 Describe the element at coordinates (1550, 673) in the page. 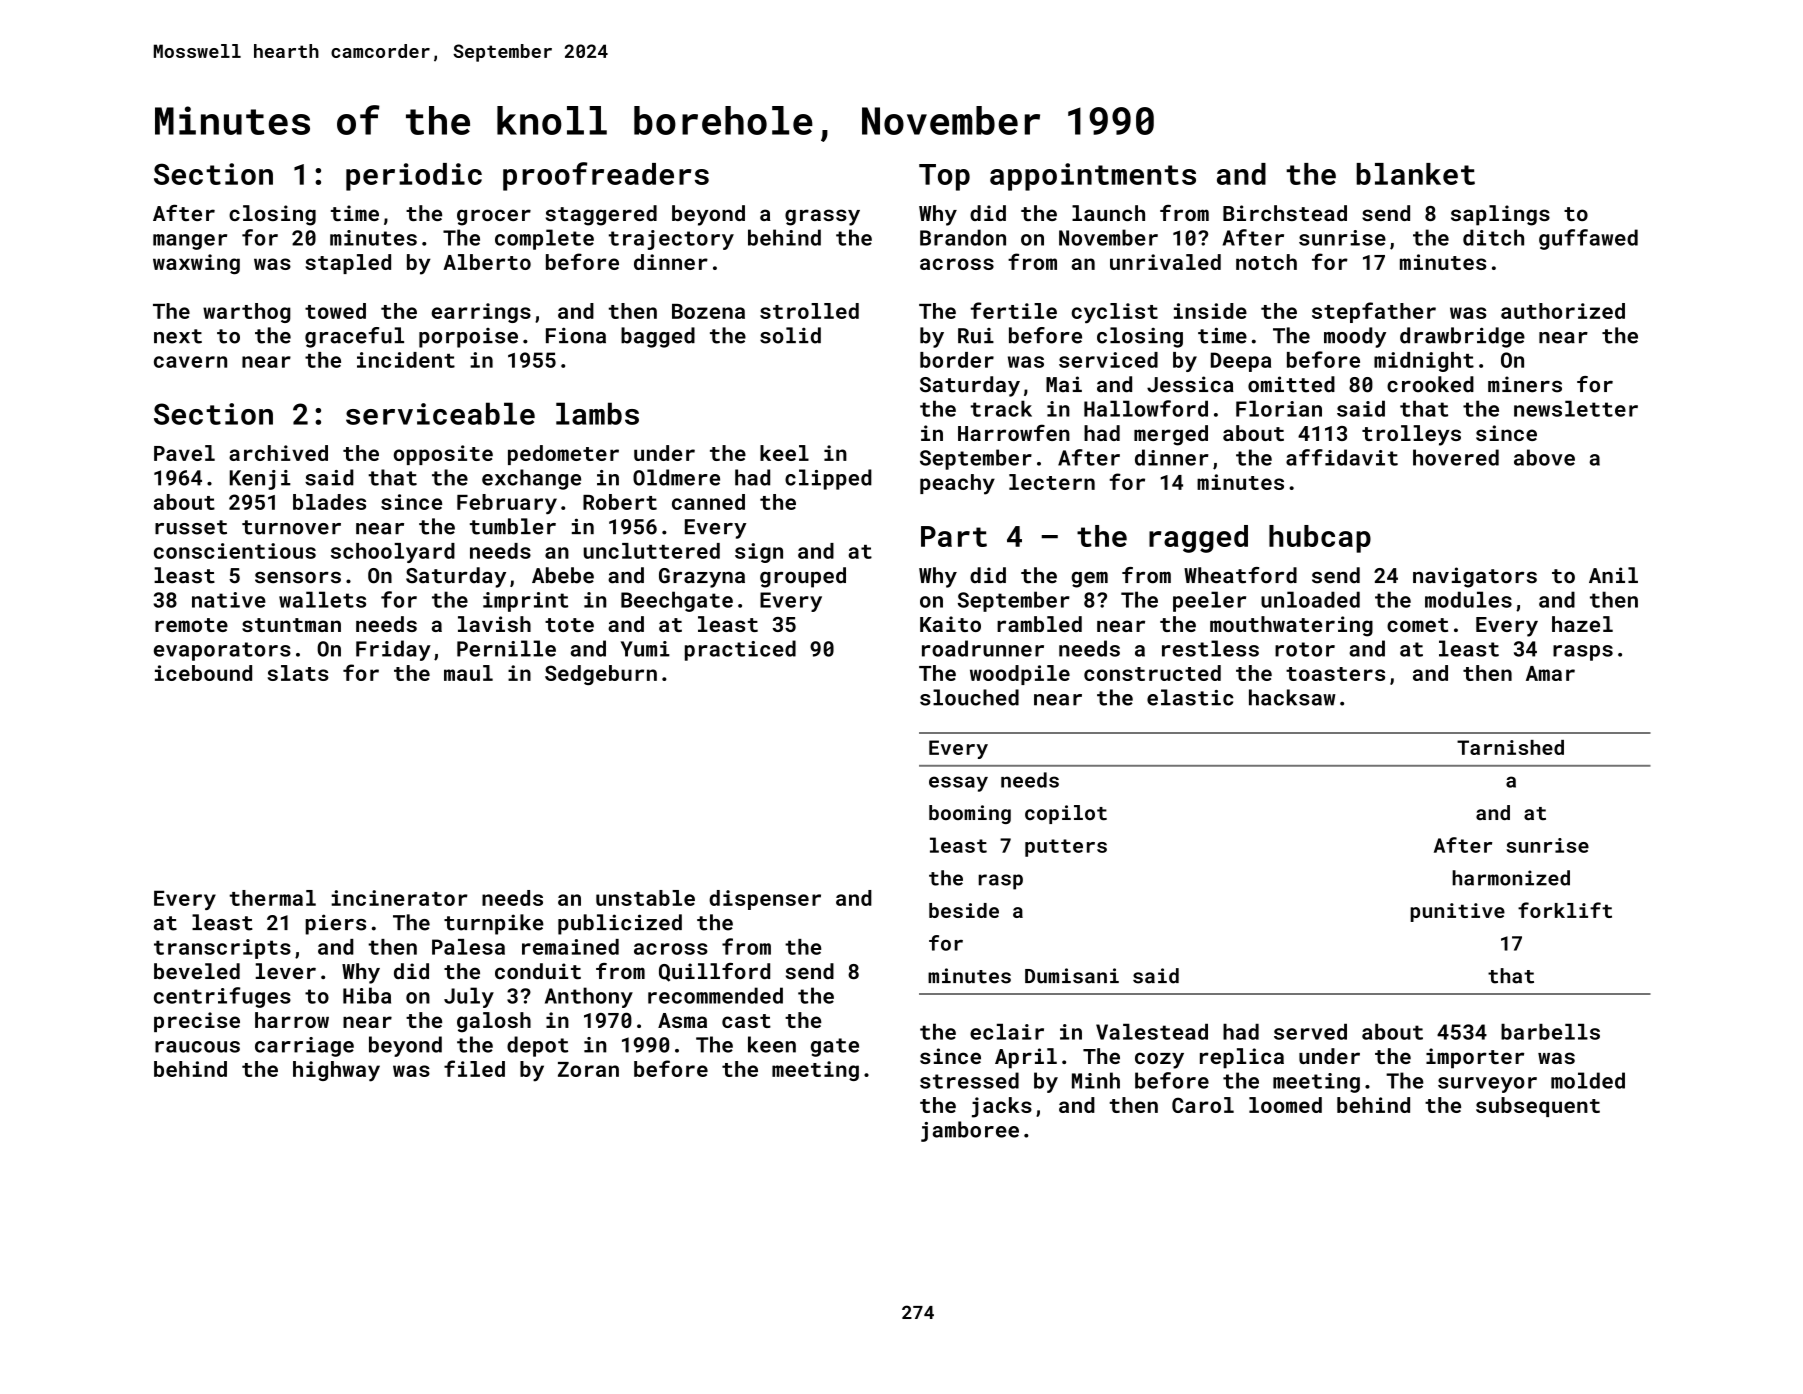

I see `Amar` at that location.
